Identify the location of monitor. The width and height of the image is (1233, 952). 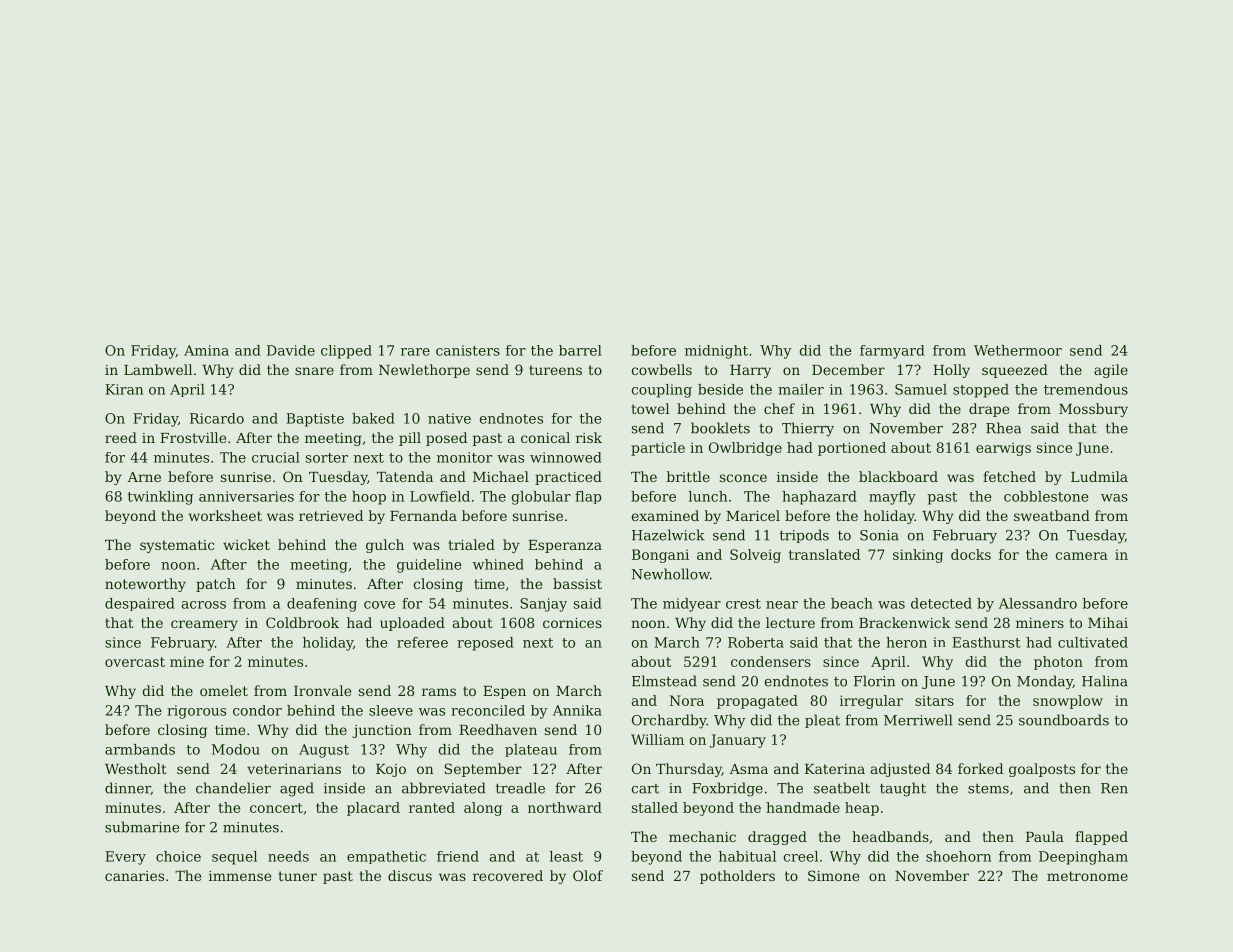
(464, 457).
